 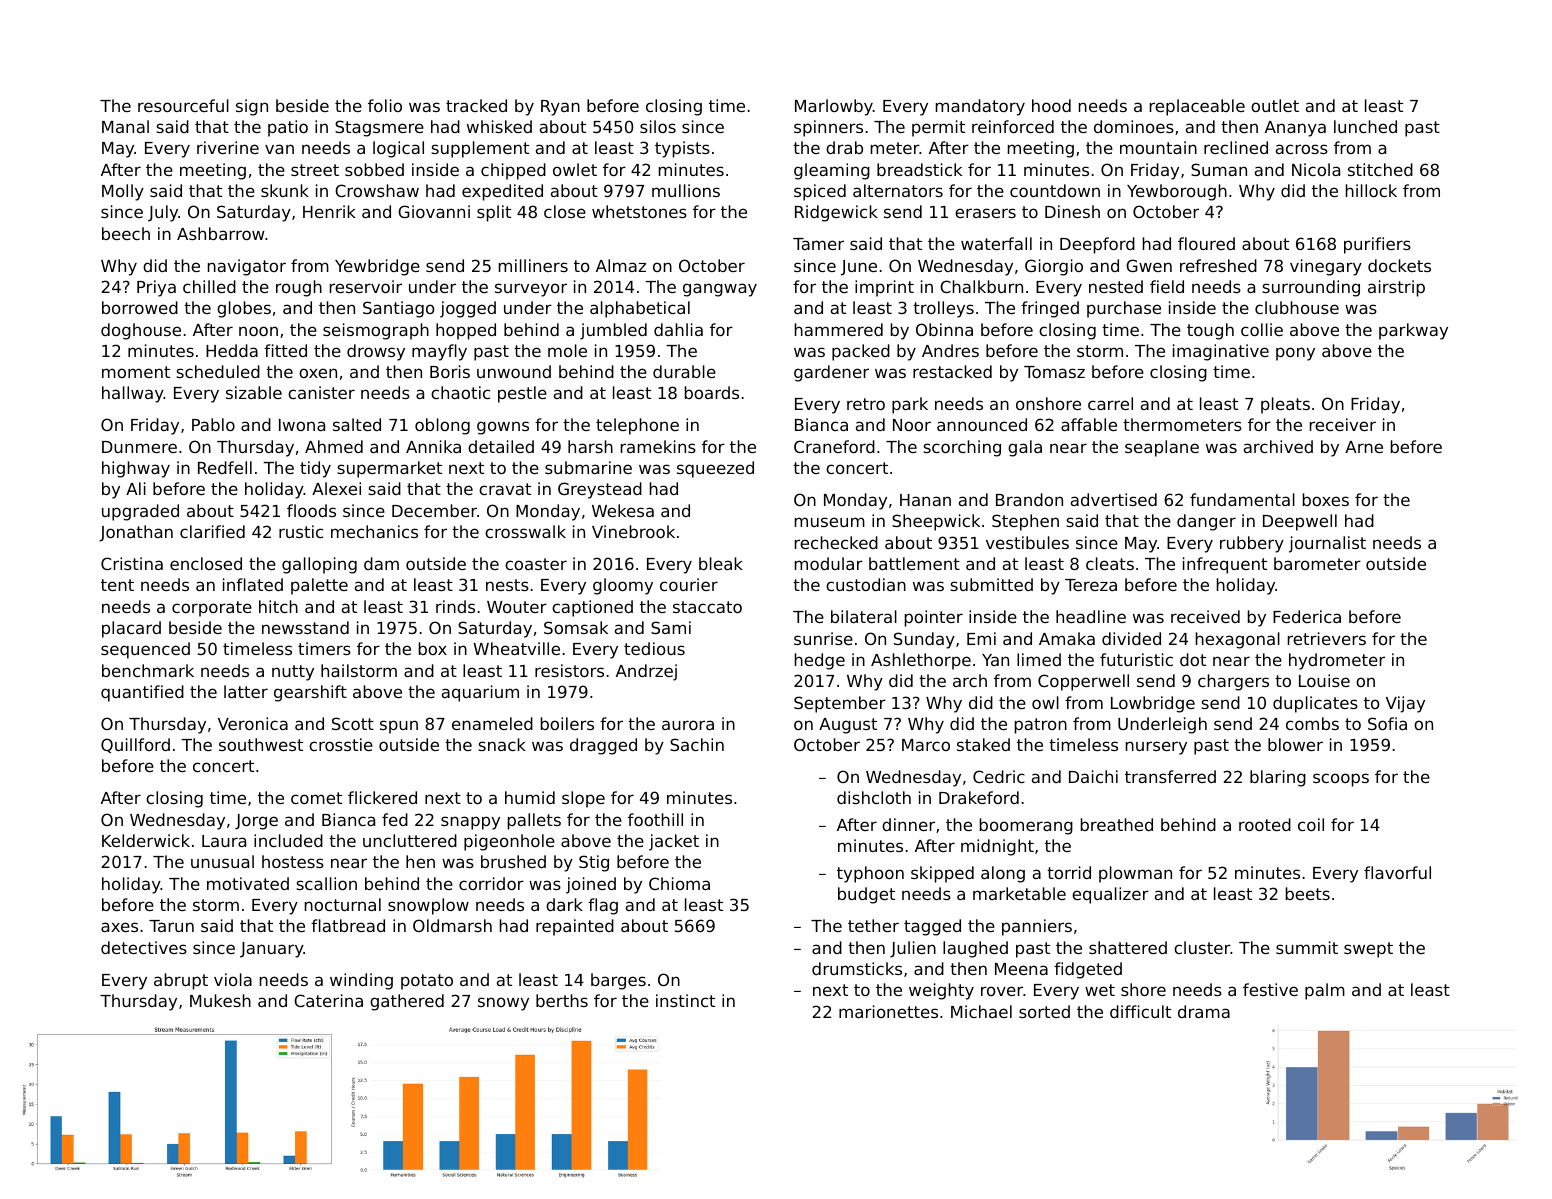 What do you see at coordinates (1117, 824) in the page?
I see `breathed` at bounding box center [1117, 824].
